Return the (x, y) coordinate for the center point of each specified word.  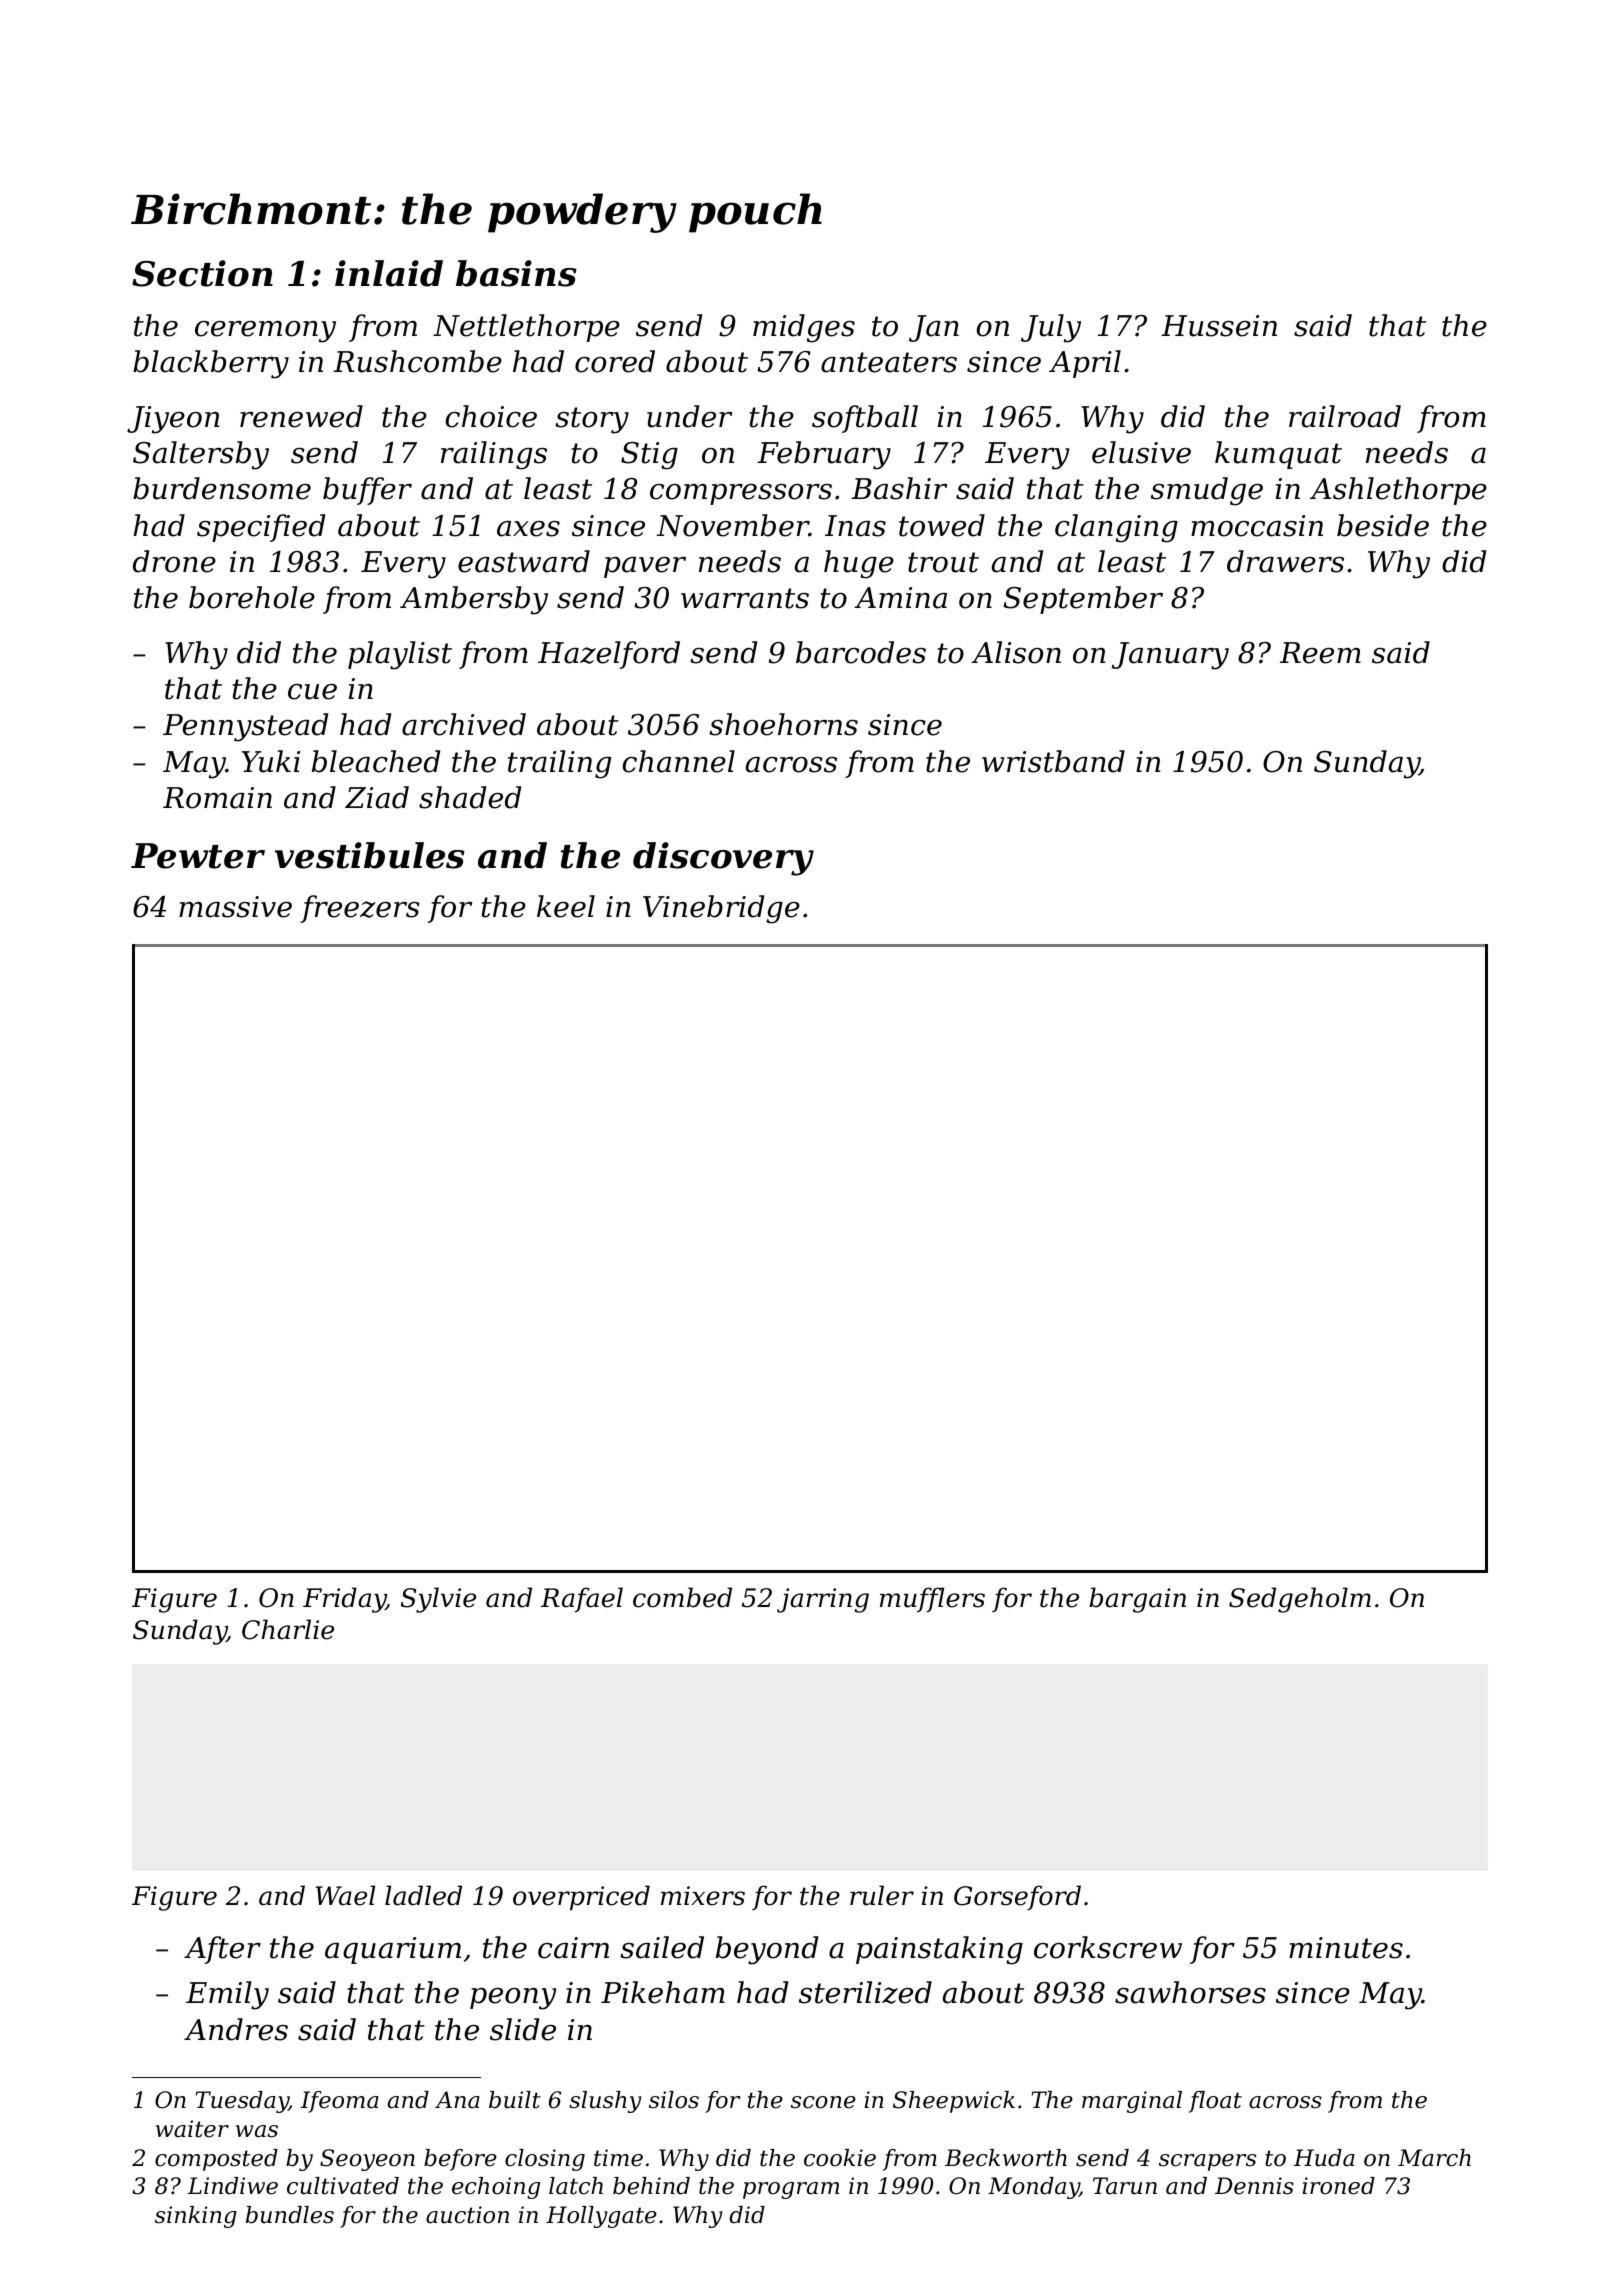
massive (235, 907)
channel (678, 761)
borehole (252, 597)
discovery (723, 859)
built (515, 2100)
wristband (1053, 761)
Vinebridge (721, 909)
